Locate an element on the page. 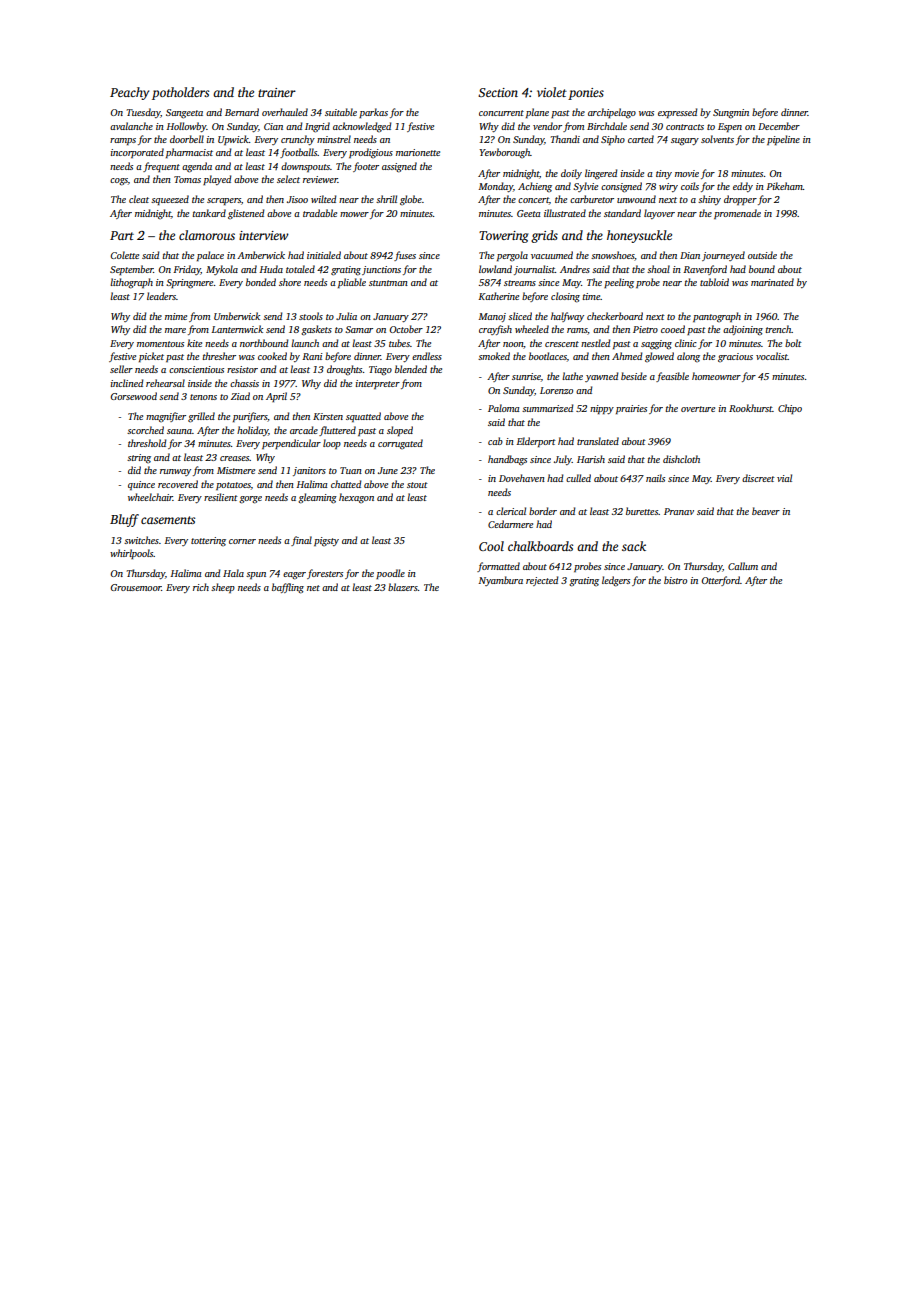 The image size is (924, 1308). Grousemoor is located at coordinates (136, 587).
